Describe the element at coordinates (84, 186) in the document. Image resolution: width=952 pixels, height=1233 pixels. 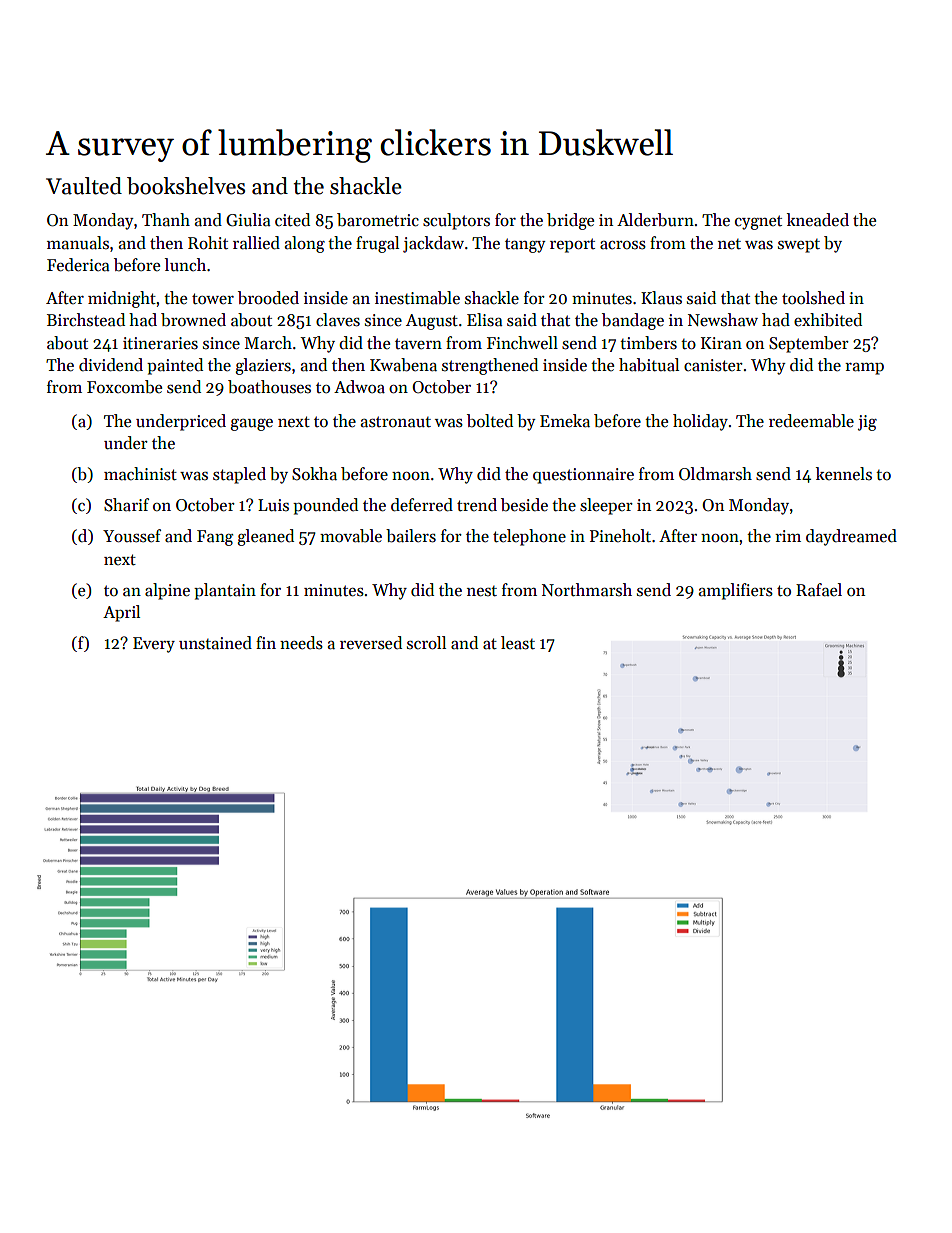
I see `Vaulted` at that location.
